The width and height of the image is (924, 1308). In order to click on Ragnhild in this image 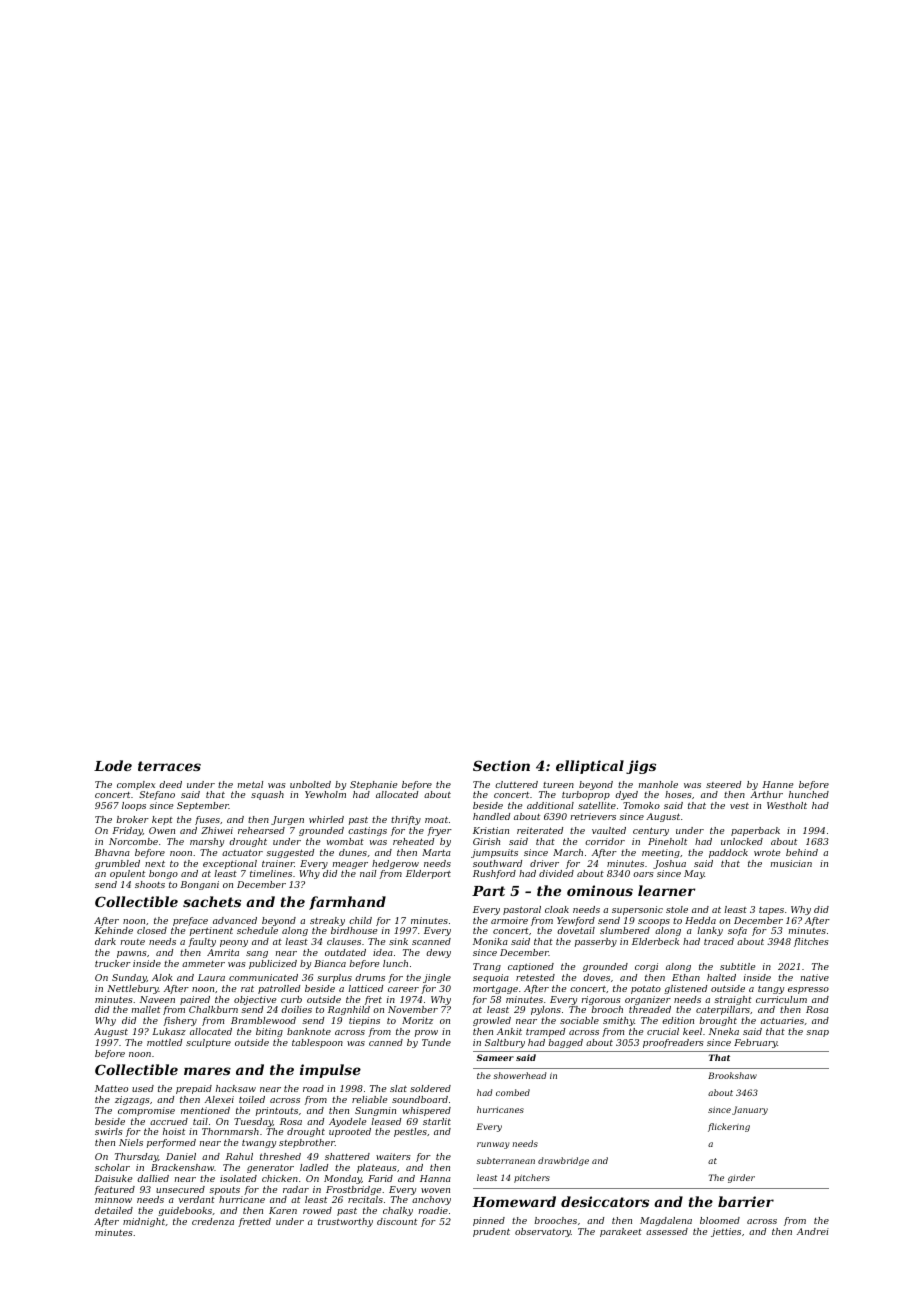, I will do `click(349, 1010)`.
